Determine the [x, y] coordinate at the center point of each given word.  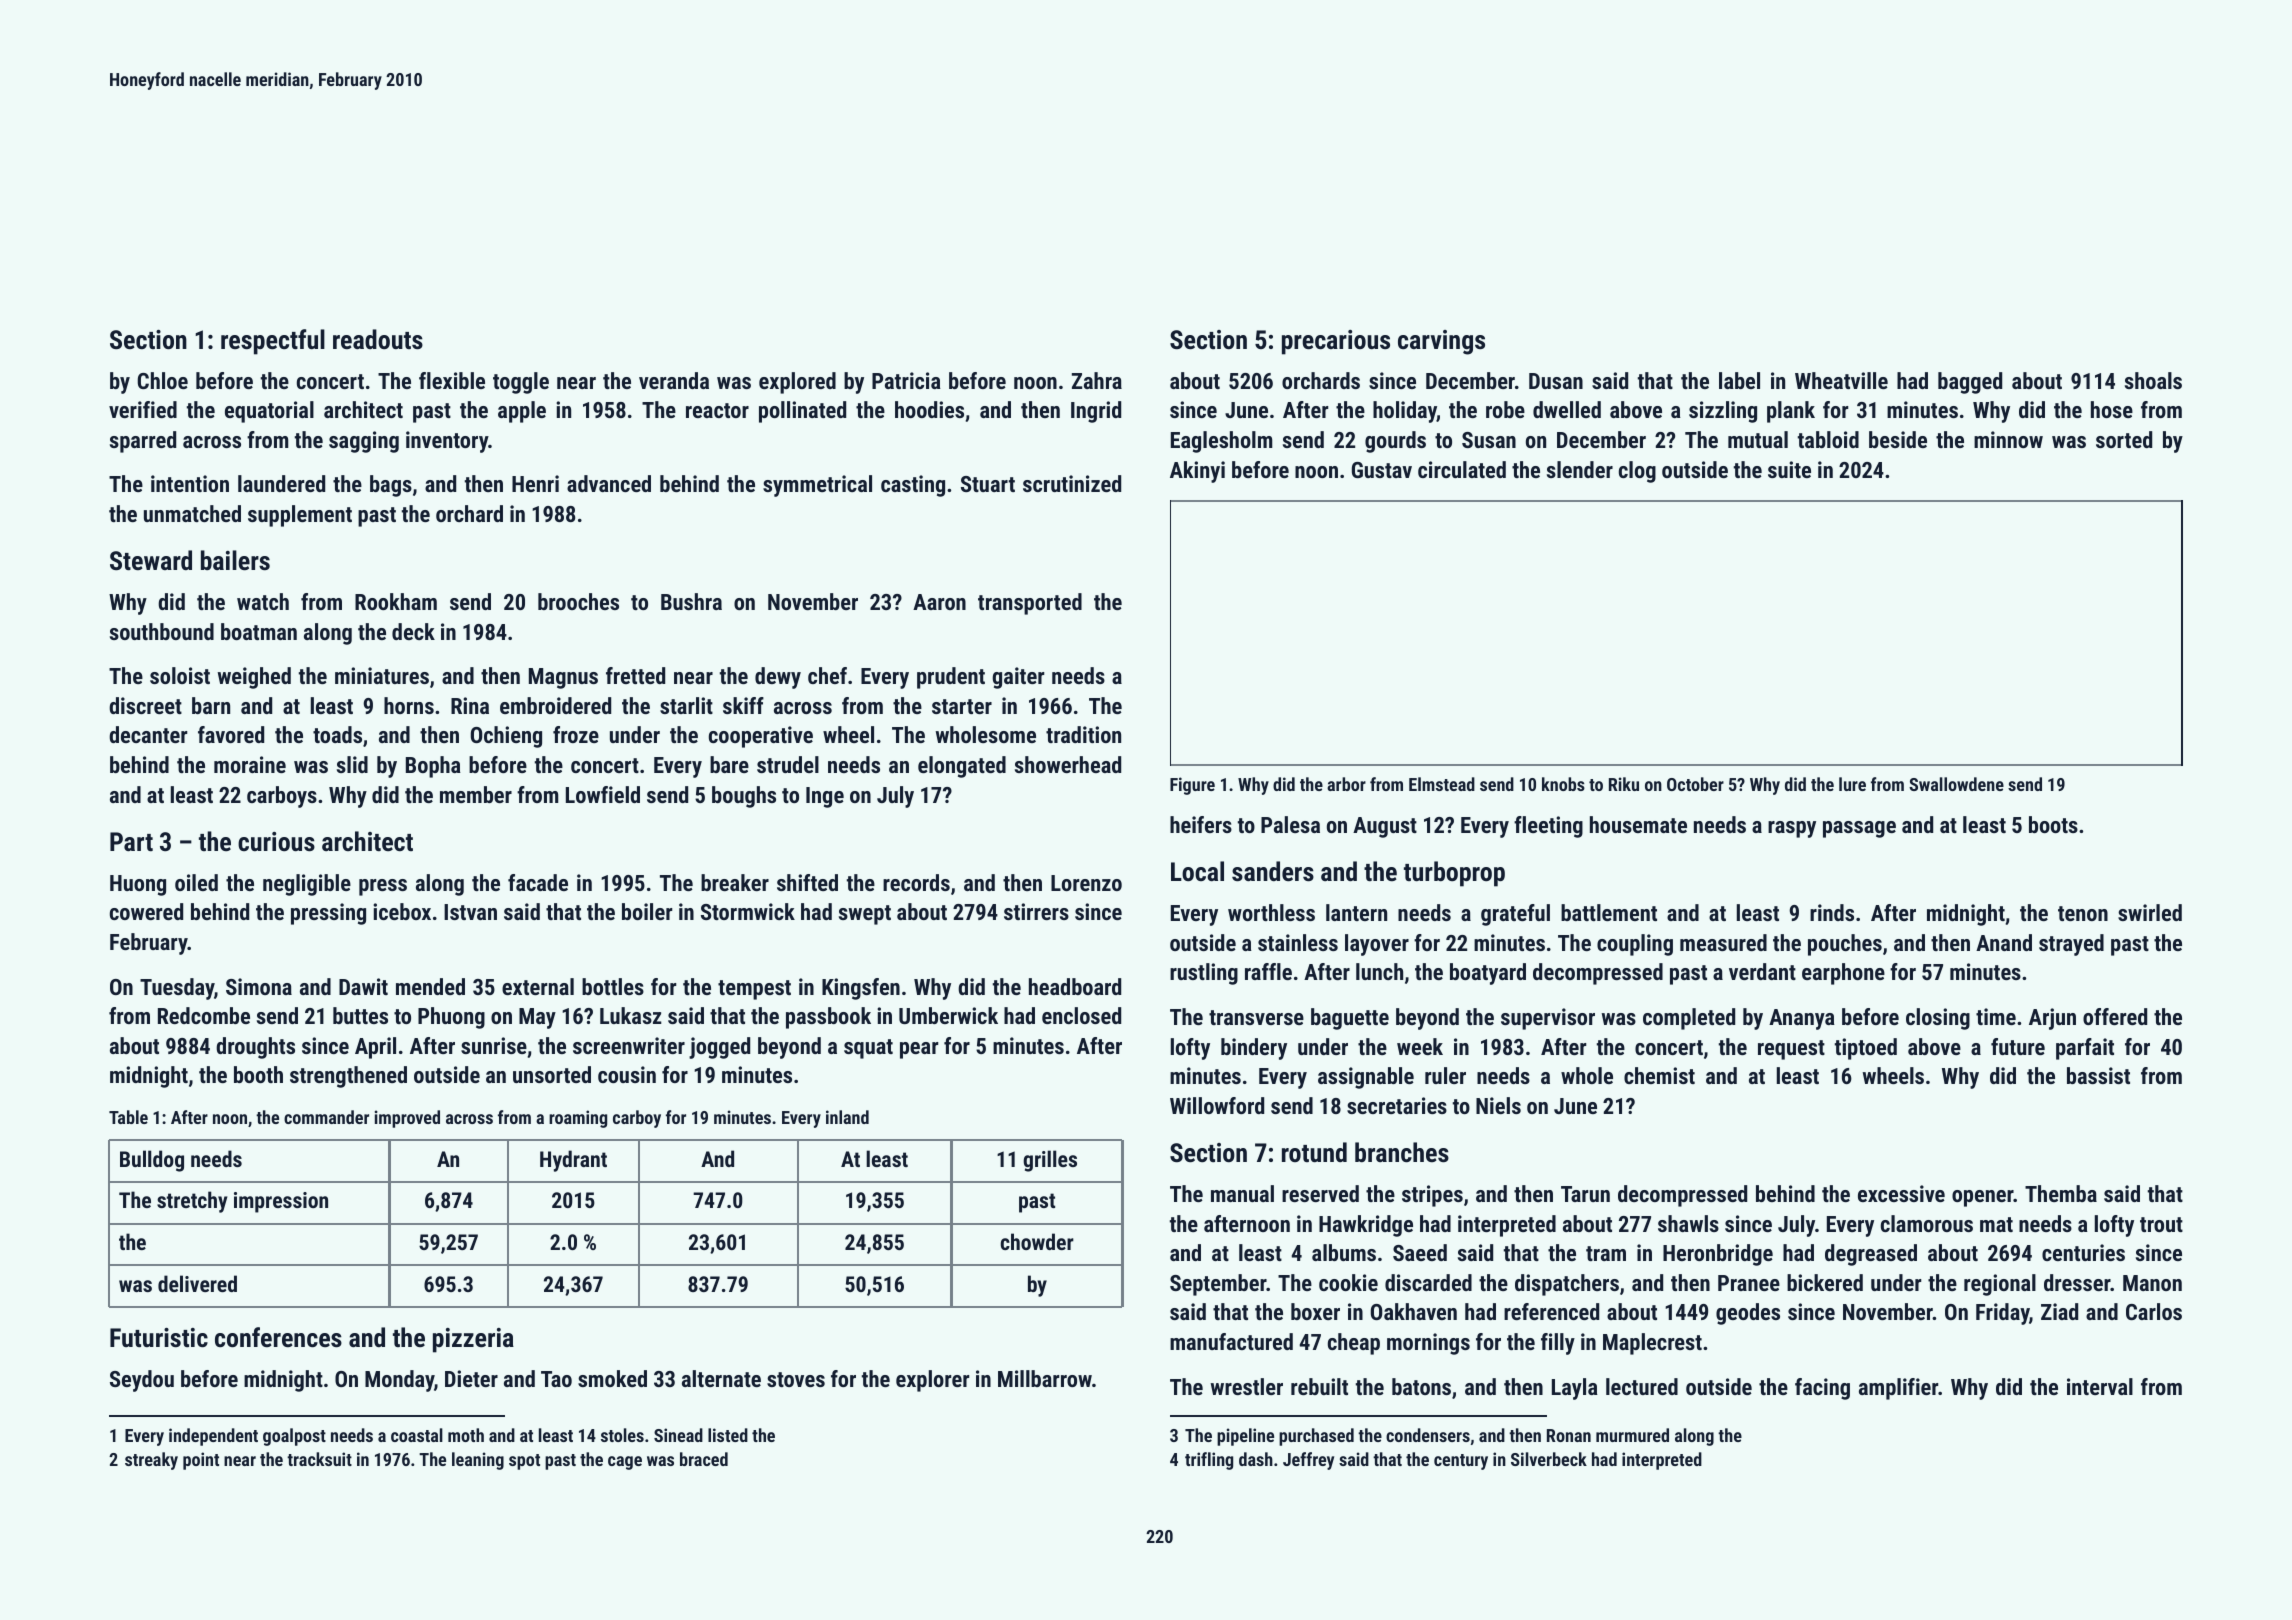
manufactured [1231, 1341]
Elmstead [1442, 784]
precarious [1336, 342]
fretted [635, 675]
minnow [2008, 439]
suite [1789, 469]
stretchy [192, 1202]
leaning [478, 1461]
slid [352, 764]
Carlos [2154, 1311]
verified [143, 409]
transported [1030, 604]
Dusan [1556, 381]
